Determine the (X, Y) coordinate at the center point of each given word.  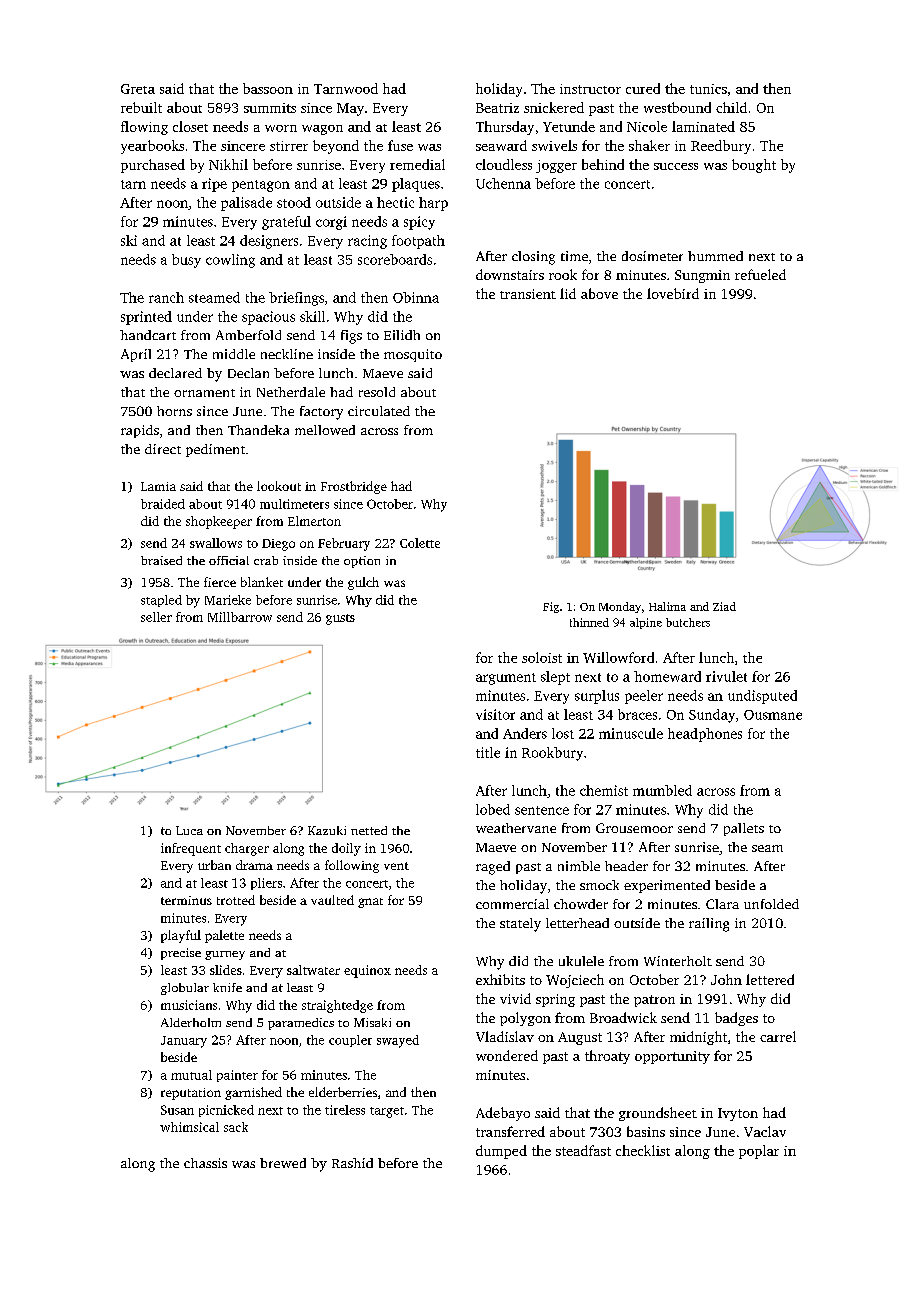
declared (175, 373)
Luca (189, 830)
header (626, 866)
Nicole (647, 126)
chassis (205, 1163)
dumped (501, 1152)
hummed (715, 256)
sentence (542, 810)
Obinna (416, 297)
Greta (138, 89)
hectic (395, 202)
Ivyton (738, 1114)
